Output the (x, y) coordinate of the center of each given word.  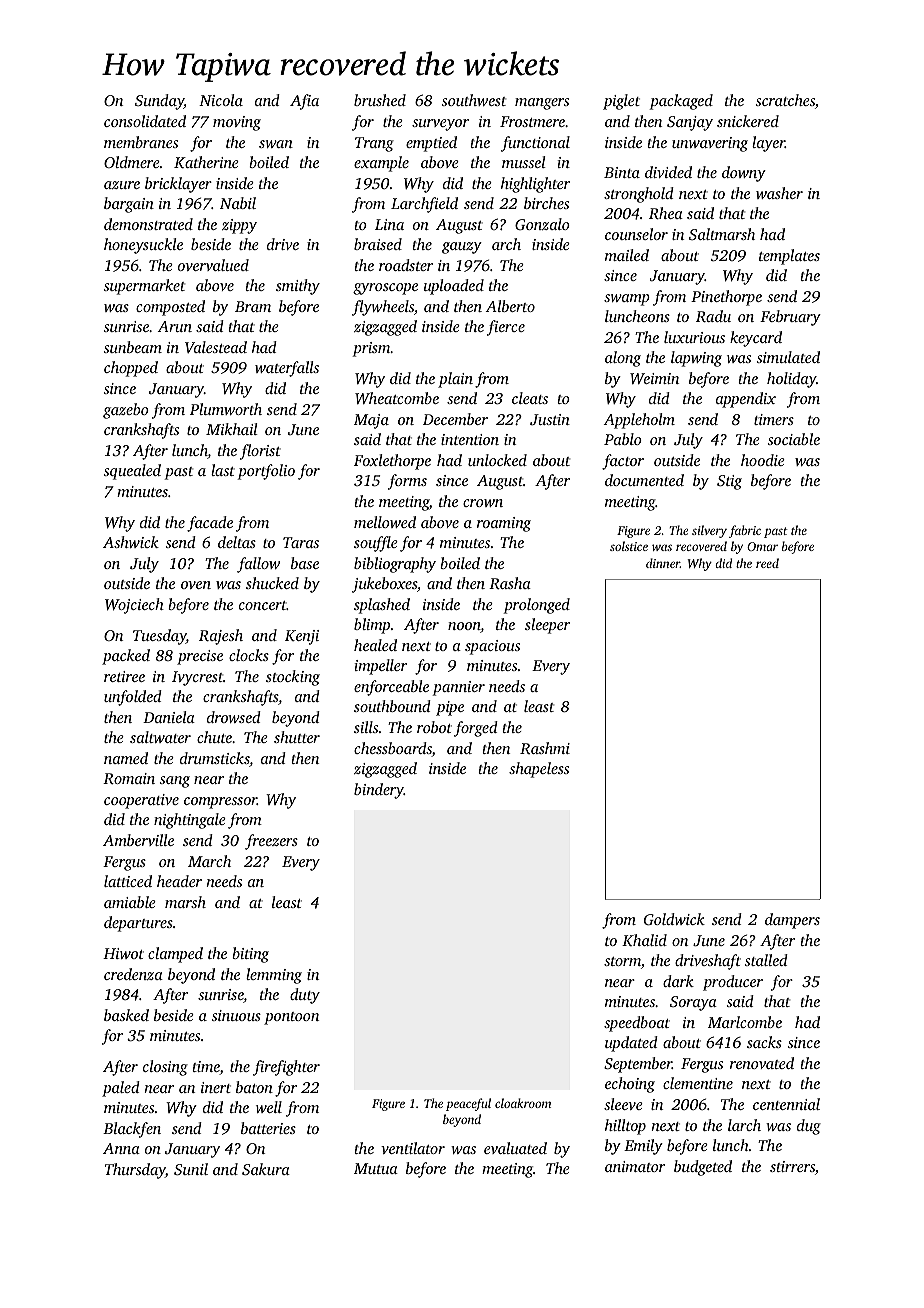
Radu (713, 316)
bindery (379, 791)
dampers (792, 921)
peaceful (468, 1104)
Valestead (216, 347)
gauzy (462, 248)
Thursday (135, 1171)
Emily (643, 1147)
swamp (627, 300)
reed (767, 563)
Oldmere (132, 162)
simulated (788, 357)
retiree (124, 676)
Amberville (138, 840)
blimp (372, 626)
